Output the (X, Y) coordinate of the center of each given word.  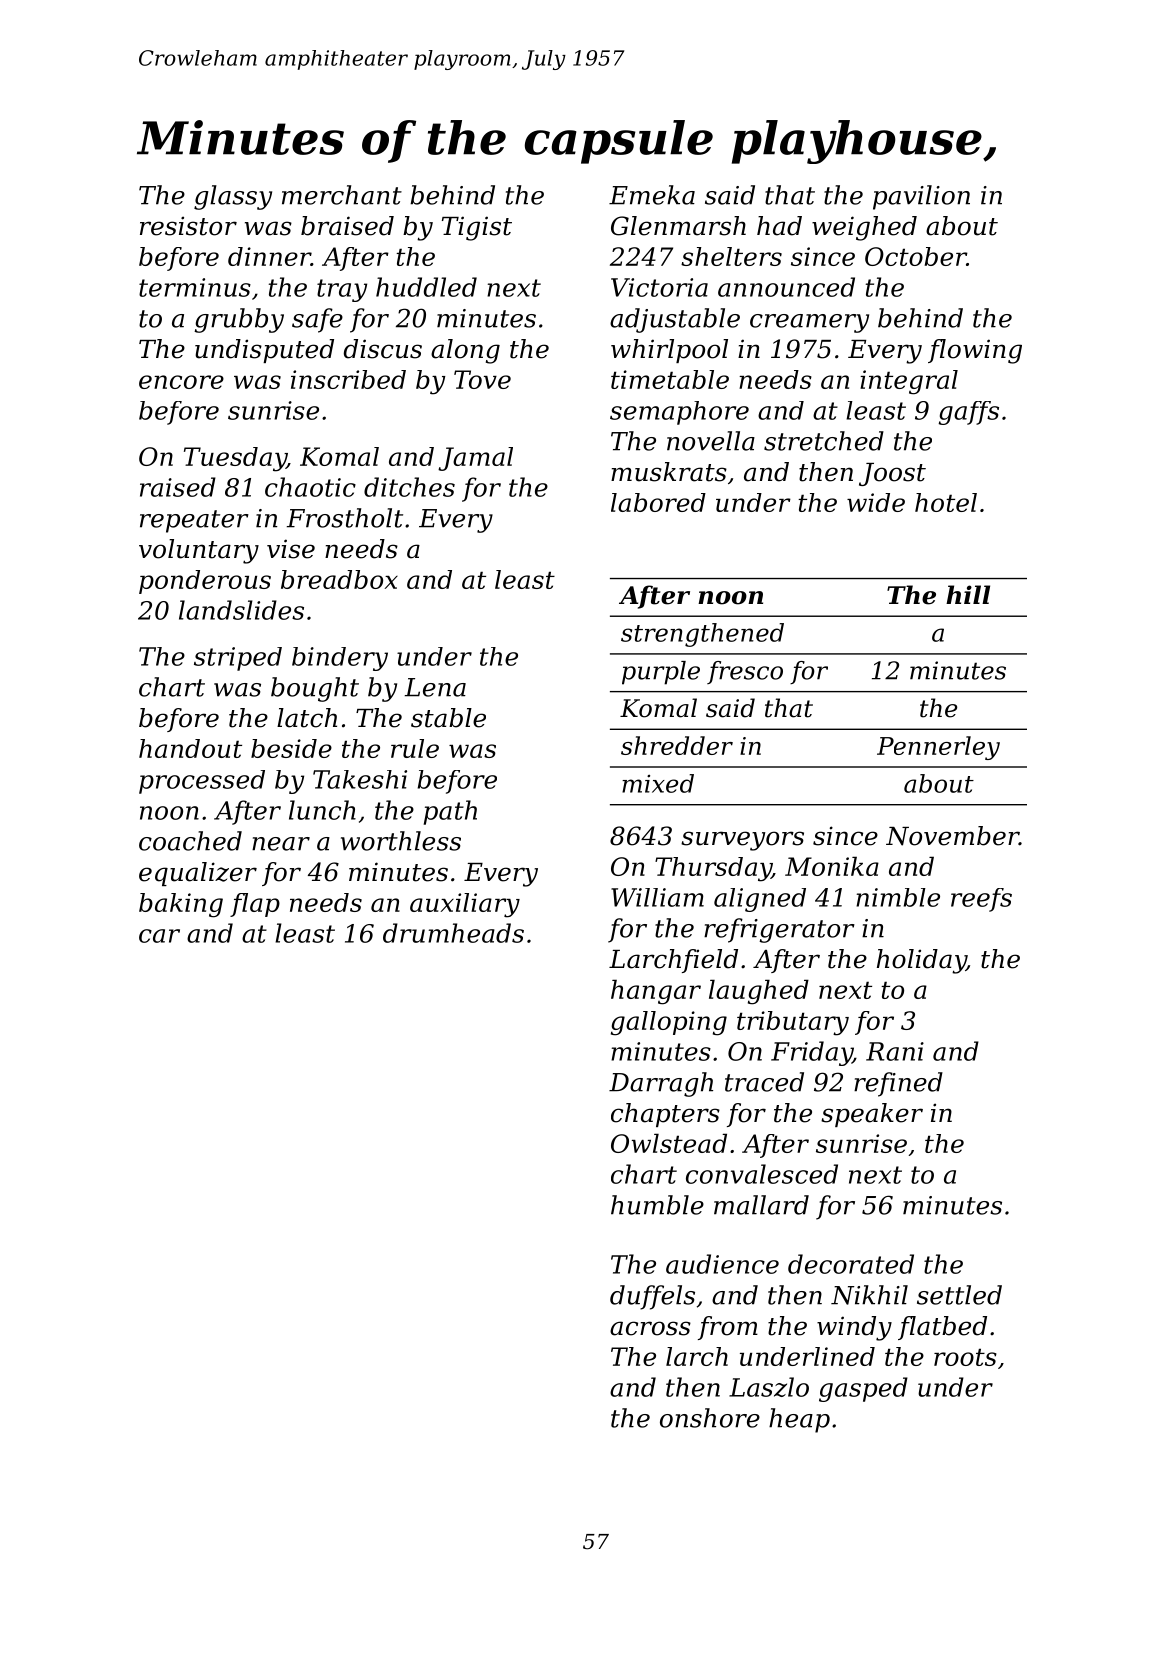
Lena (435, 687)
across (650, 1328)
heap (799, 1420)
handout (190, 748)
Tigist (477, 228)
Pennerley (938, 748)
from (728, 1328)
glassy (233, 197)
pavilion (921, 197)
